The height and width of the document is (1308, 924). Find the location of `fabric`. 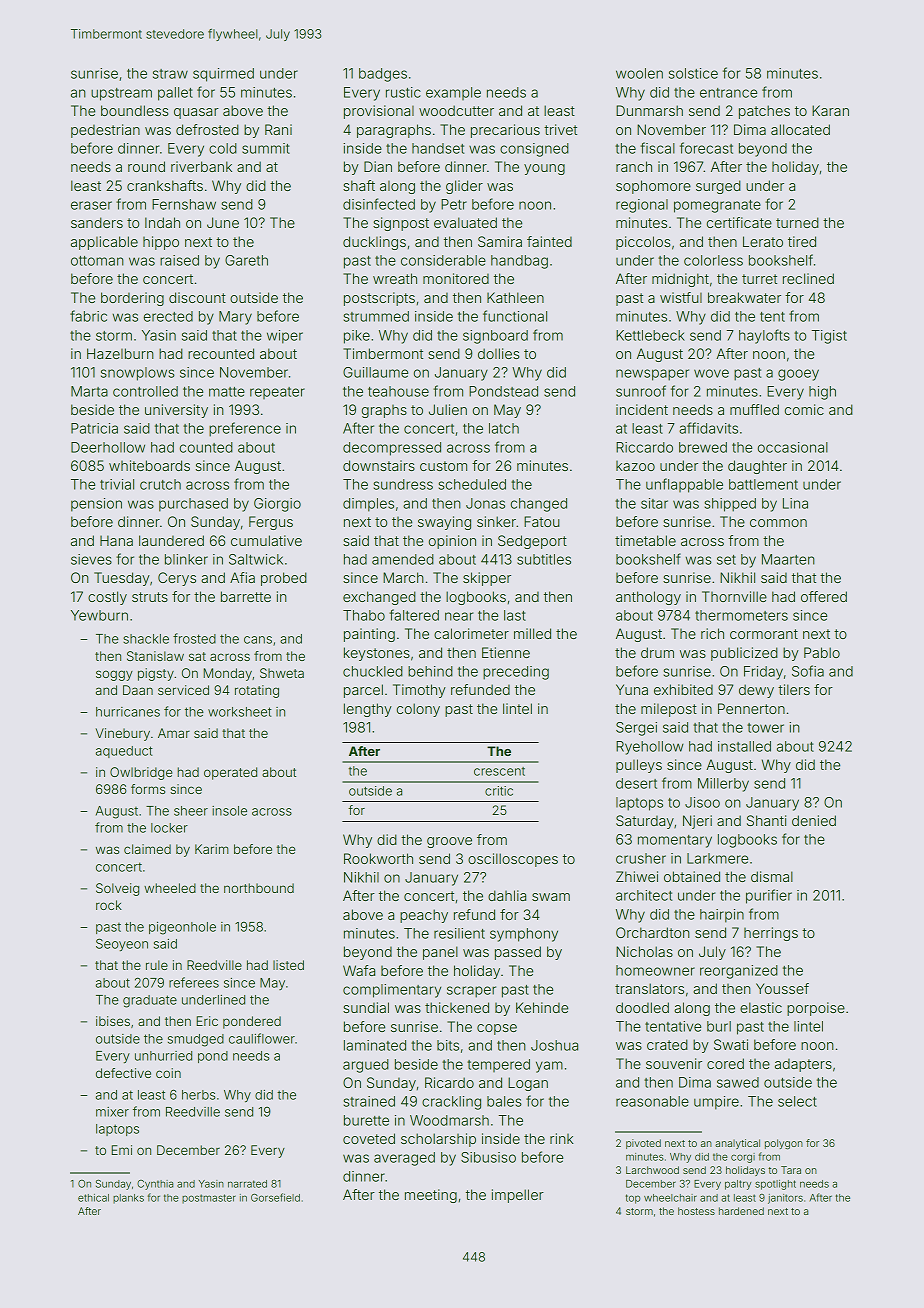

fabric is located at coordinates (88, 316).
